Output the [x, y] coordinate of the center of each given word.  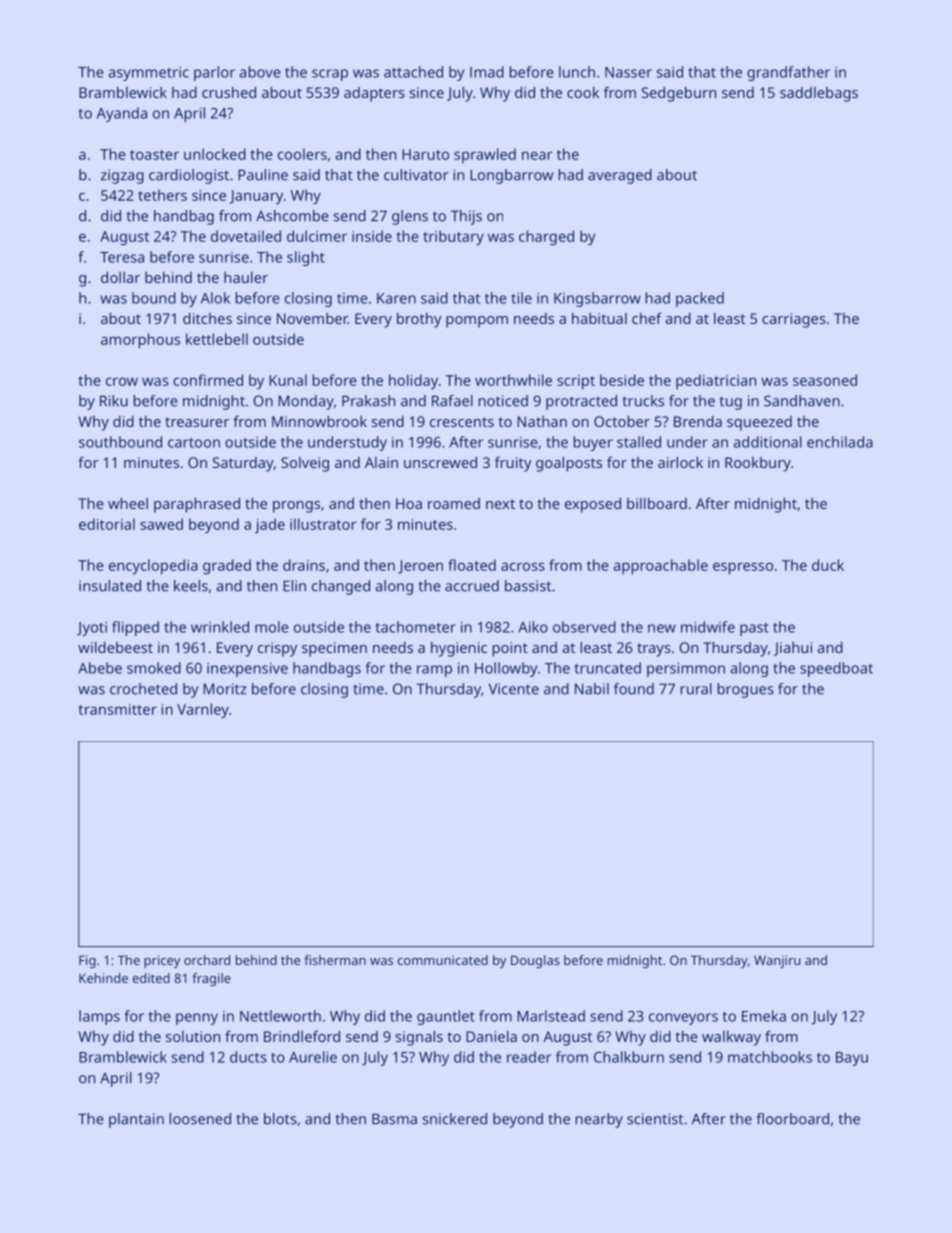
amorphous [140, 341]
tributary [453, 238]
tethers [162, 195]
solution [193, 1036]
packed [700, 299]
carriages [794, 320]
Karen [396, 298]
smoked [154, 668]
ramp [434, 671]
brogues [745, 690]
